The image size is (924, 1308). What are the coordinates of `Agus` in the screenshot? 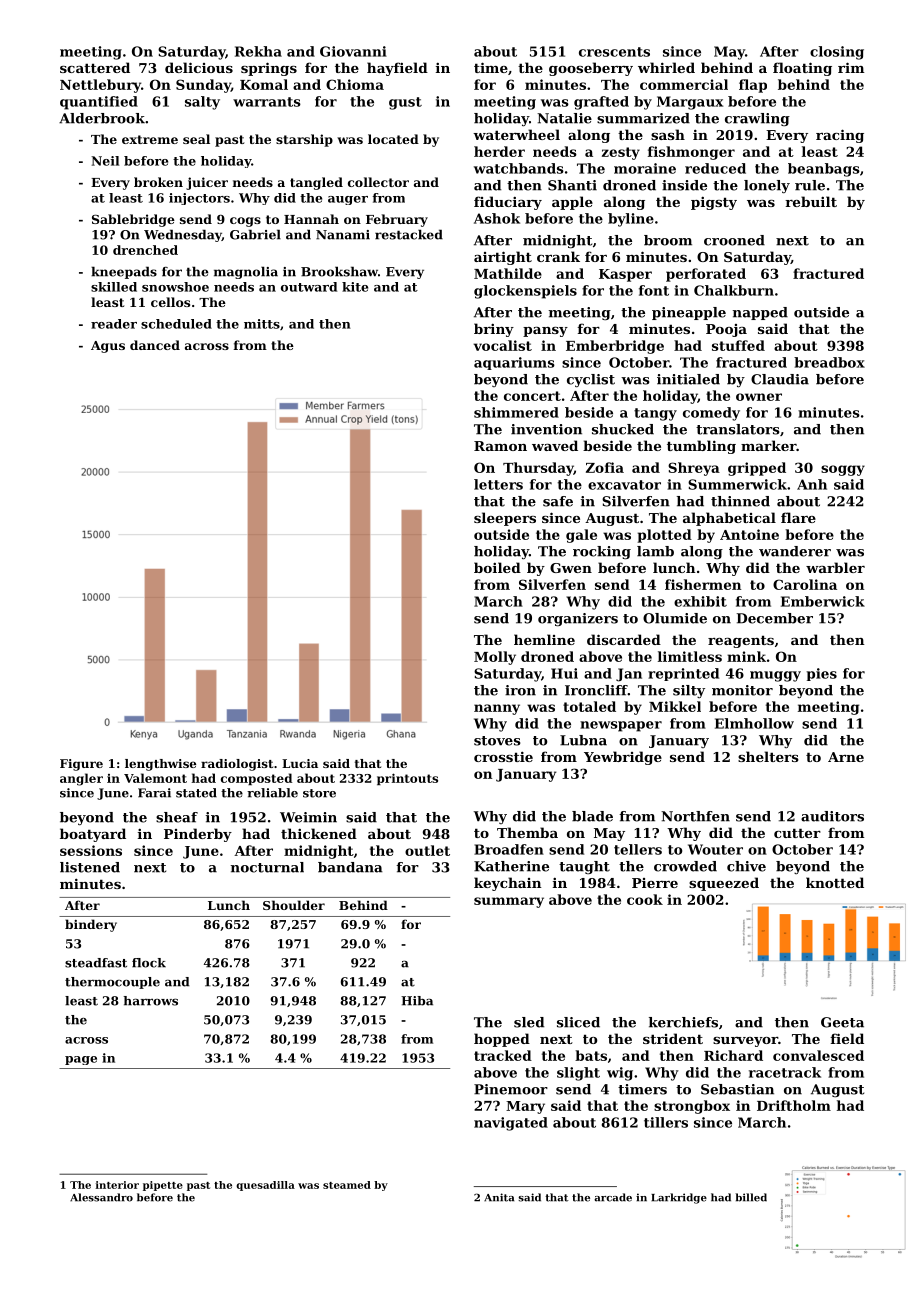 It's located at (108, 347).
